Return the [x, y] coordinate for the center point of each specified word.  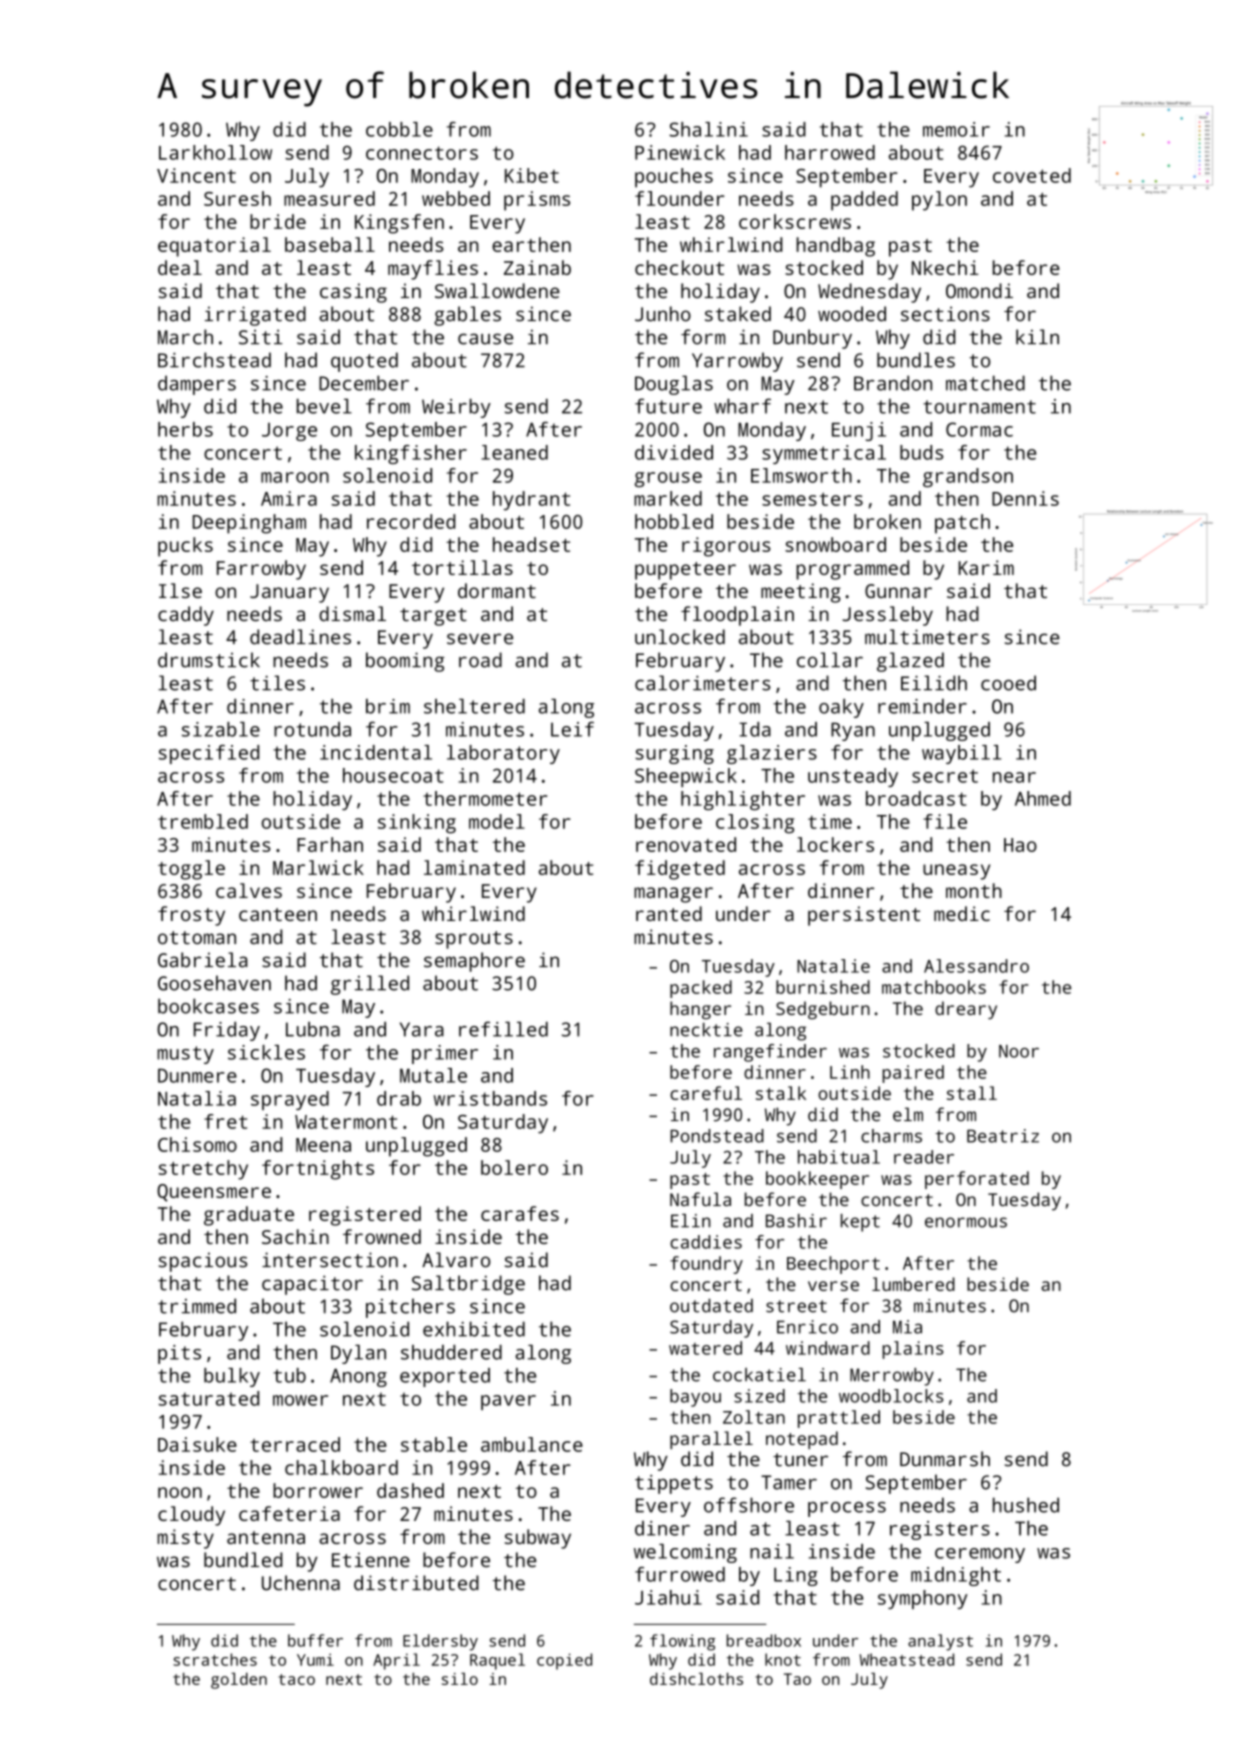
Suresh [237, 198]
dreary [966, 1010]
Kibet [532, 175]
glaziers [772, 754]
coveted [1032, 175]
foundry [706, 1265]
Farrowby [261, 570]
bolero [514, 1167]
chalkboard [341, 1467]
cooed [1008, 683]
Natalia [197, 1098]
